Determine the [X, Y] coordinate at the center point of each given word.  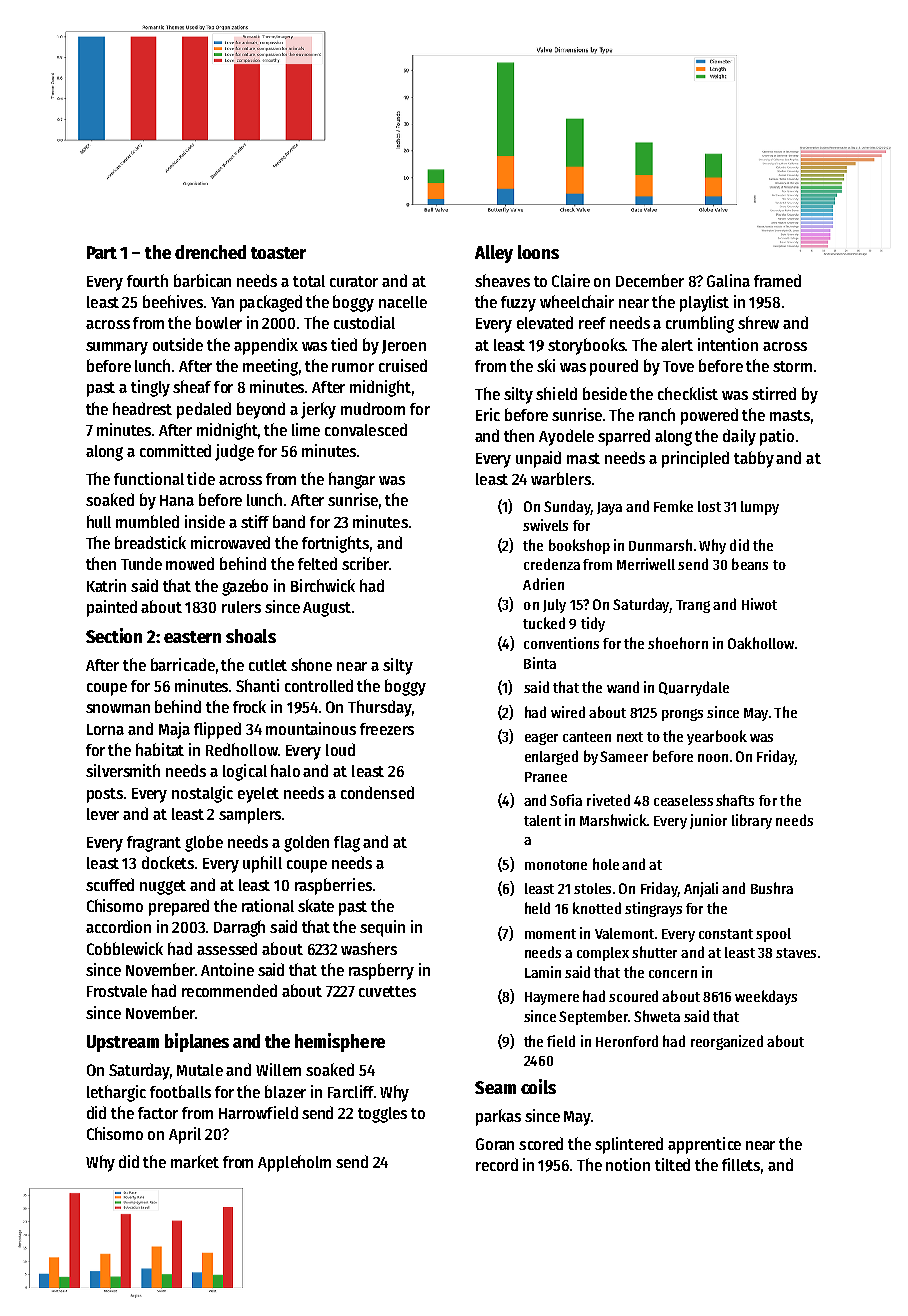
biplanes [197, 1042]
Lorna [105, 729]
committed [175, 450]
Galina [728, 280]
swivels [545, 525]
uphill [262, 864]
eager [541, 739]
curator [354, 281]
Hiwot [759, 604]
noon [713, 758]
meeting [270, 367]
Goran [495, 1144]
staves [796, 953]
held [537, 908]
